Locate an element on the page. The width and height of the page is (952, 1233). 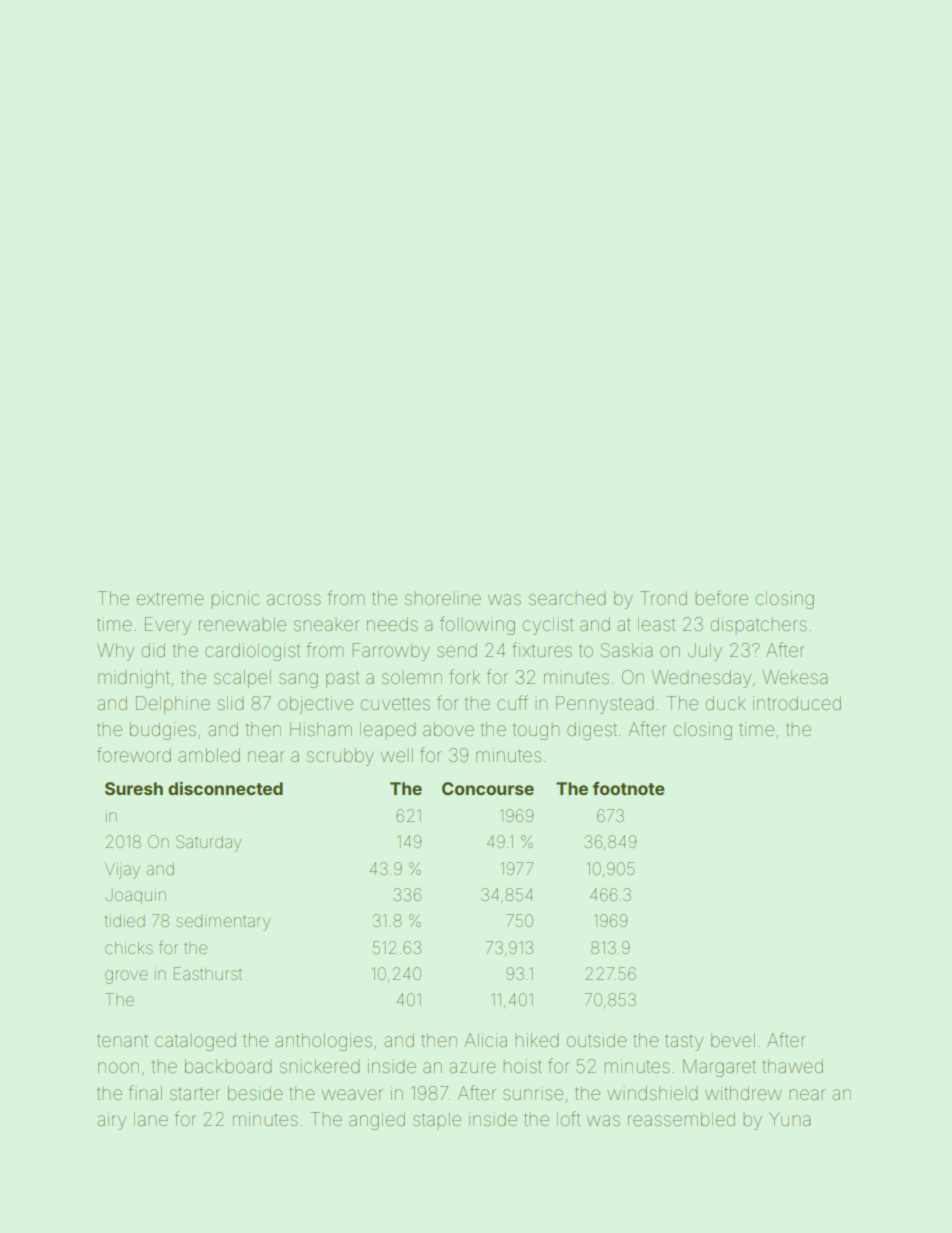
staple is located at coordinates (437, 1120).
